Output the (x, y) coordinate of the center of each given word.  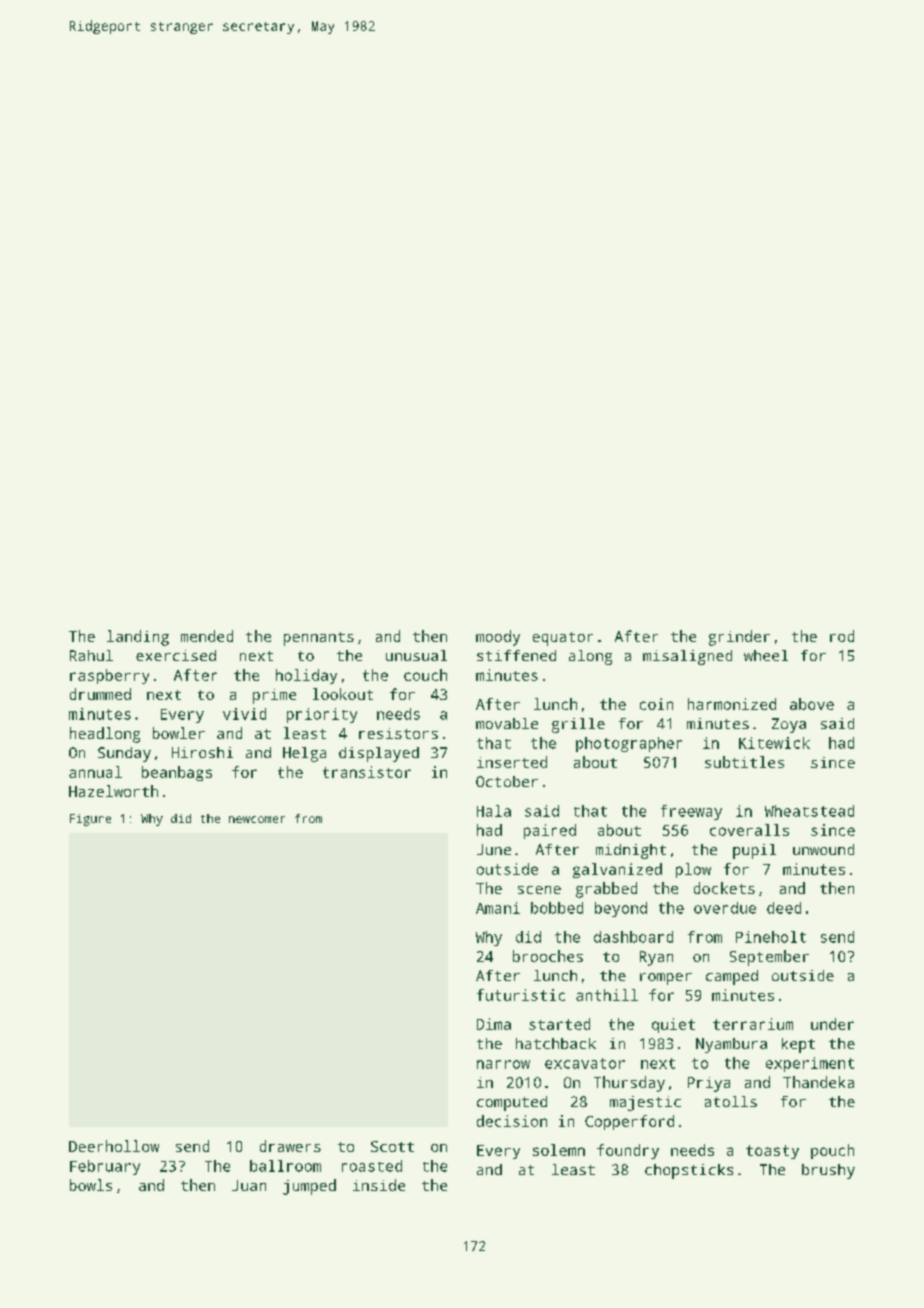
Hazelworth (113, 791)
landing (138, 638)
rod (842, 636)
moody (498, 638)
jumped (309, 1187)
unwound (823, 849)
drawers (290, 1146)
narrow (503, 1064)
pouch (832, 1151)
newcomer (257, 819)
